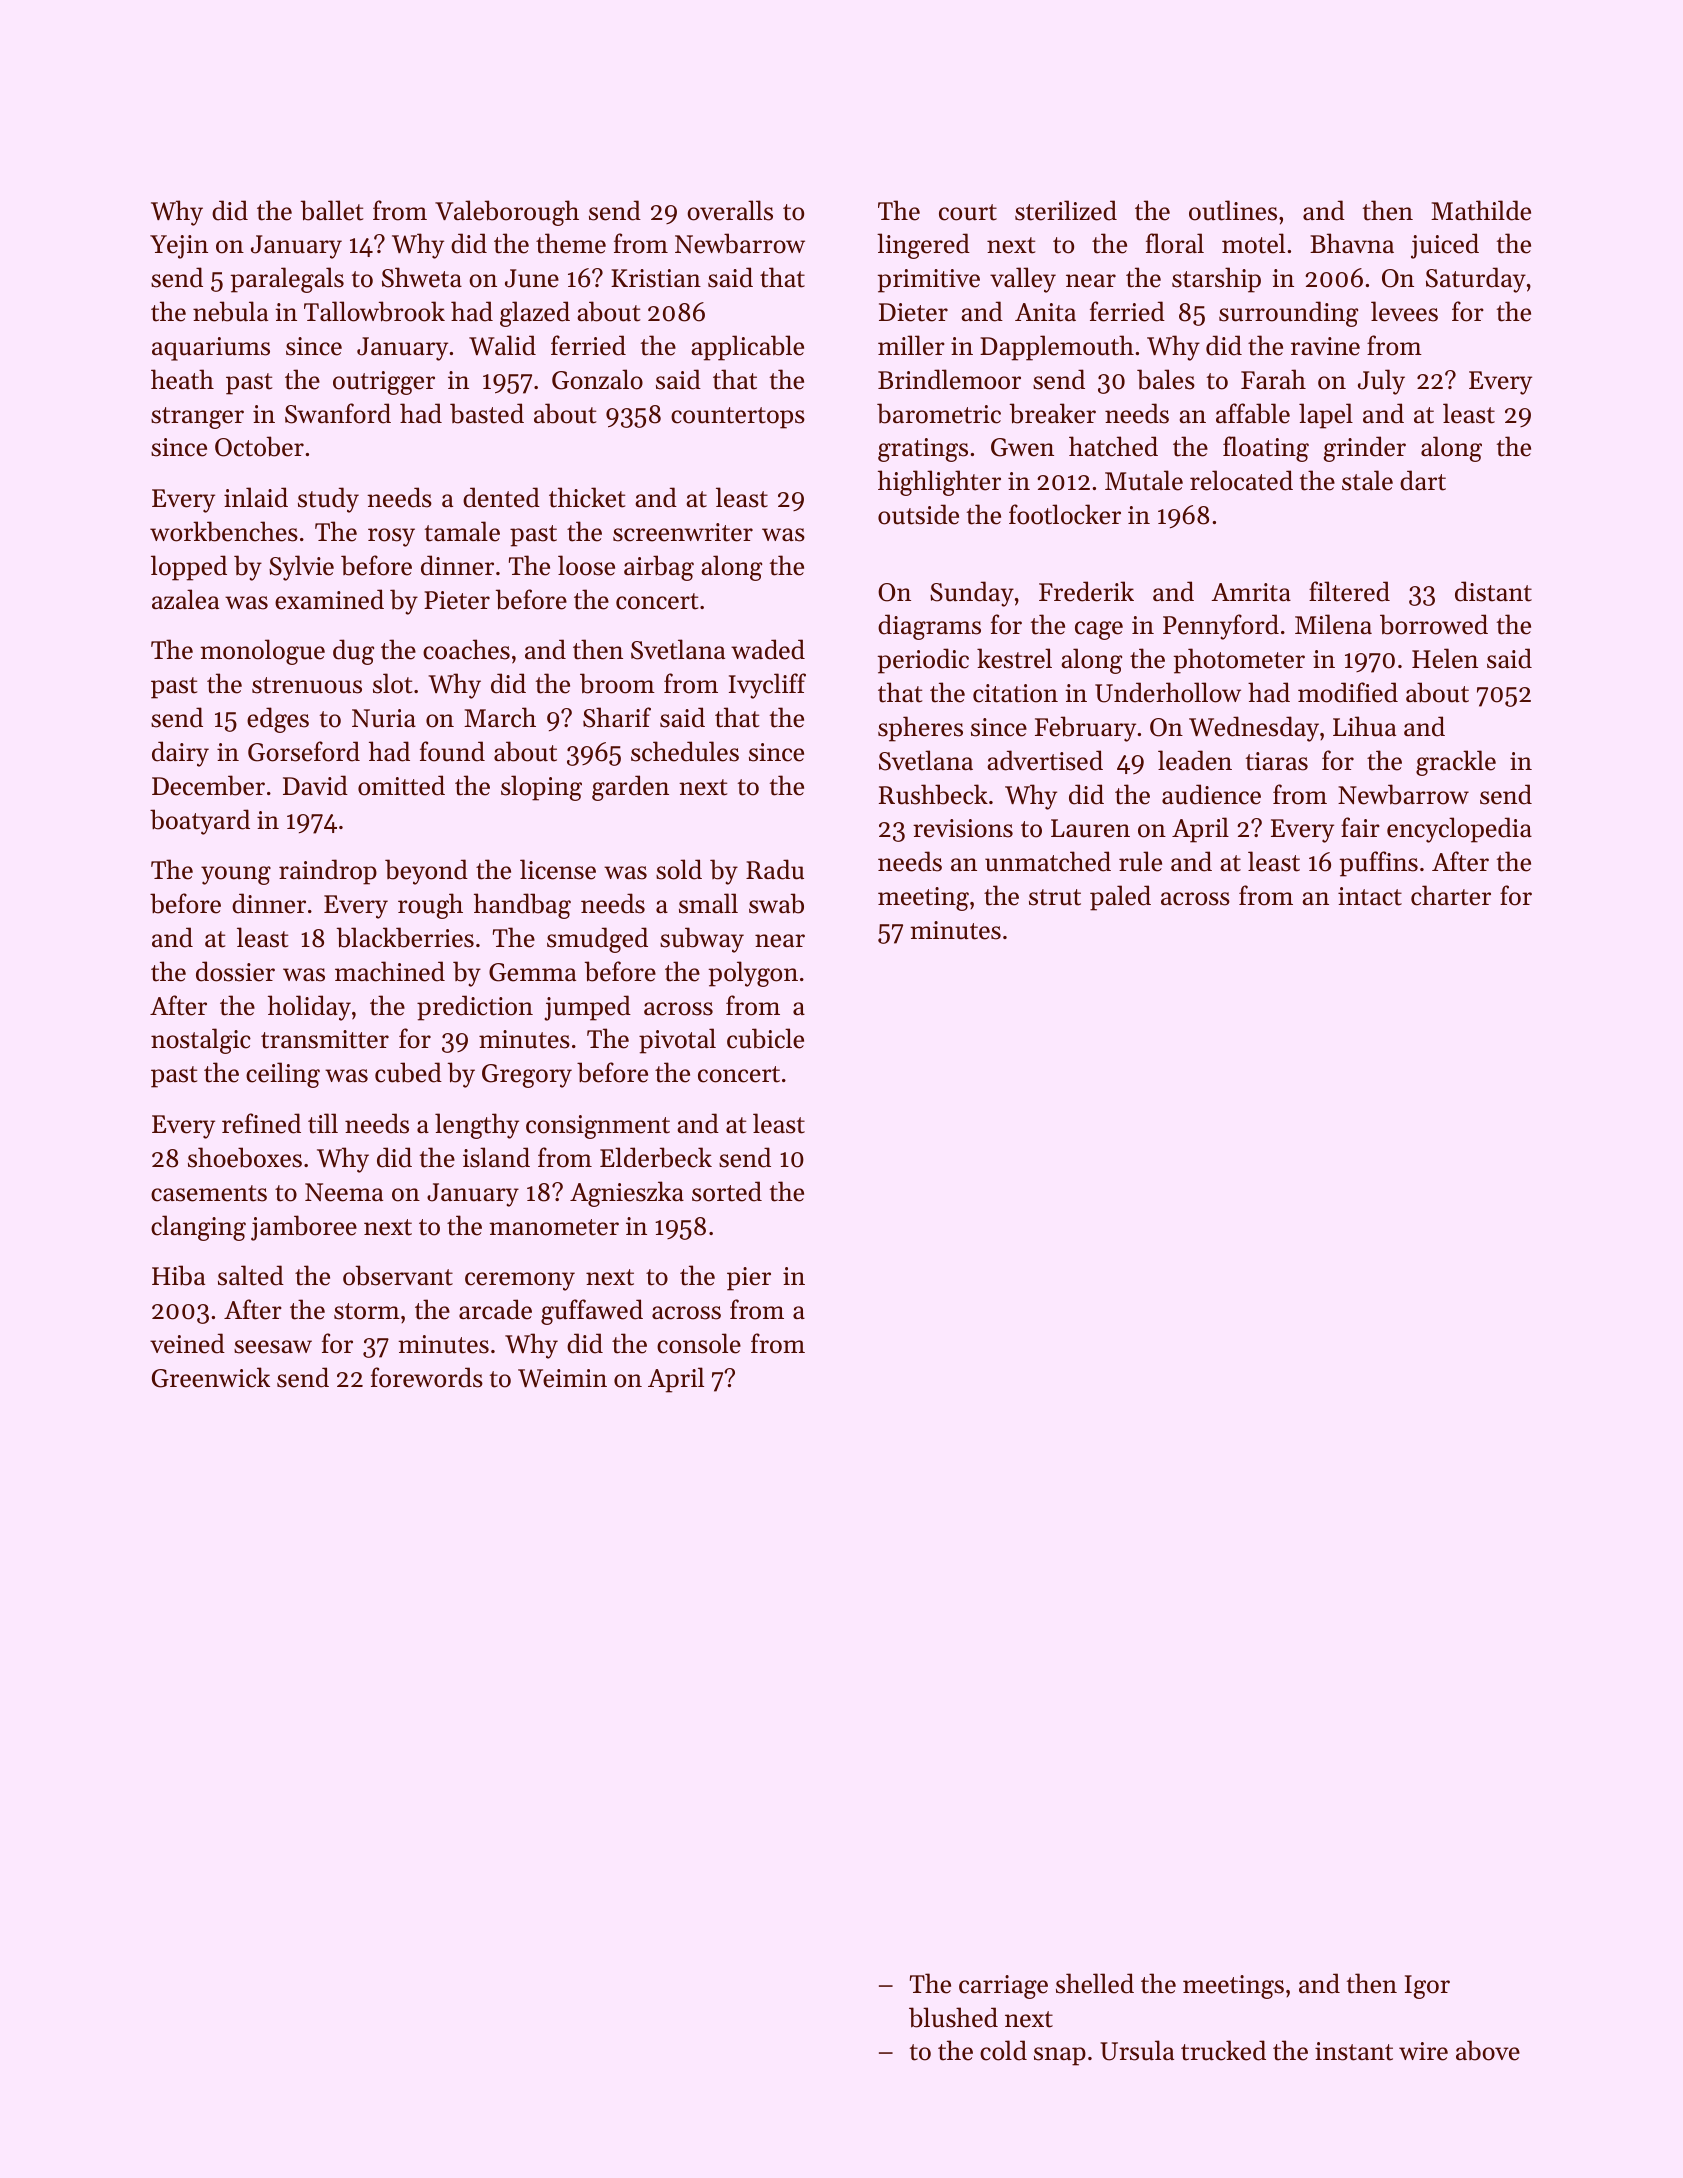  I want to click on outlines, so click(1233, 210).
